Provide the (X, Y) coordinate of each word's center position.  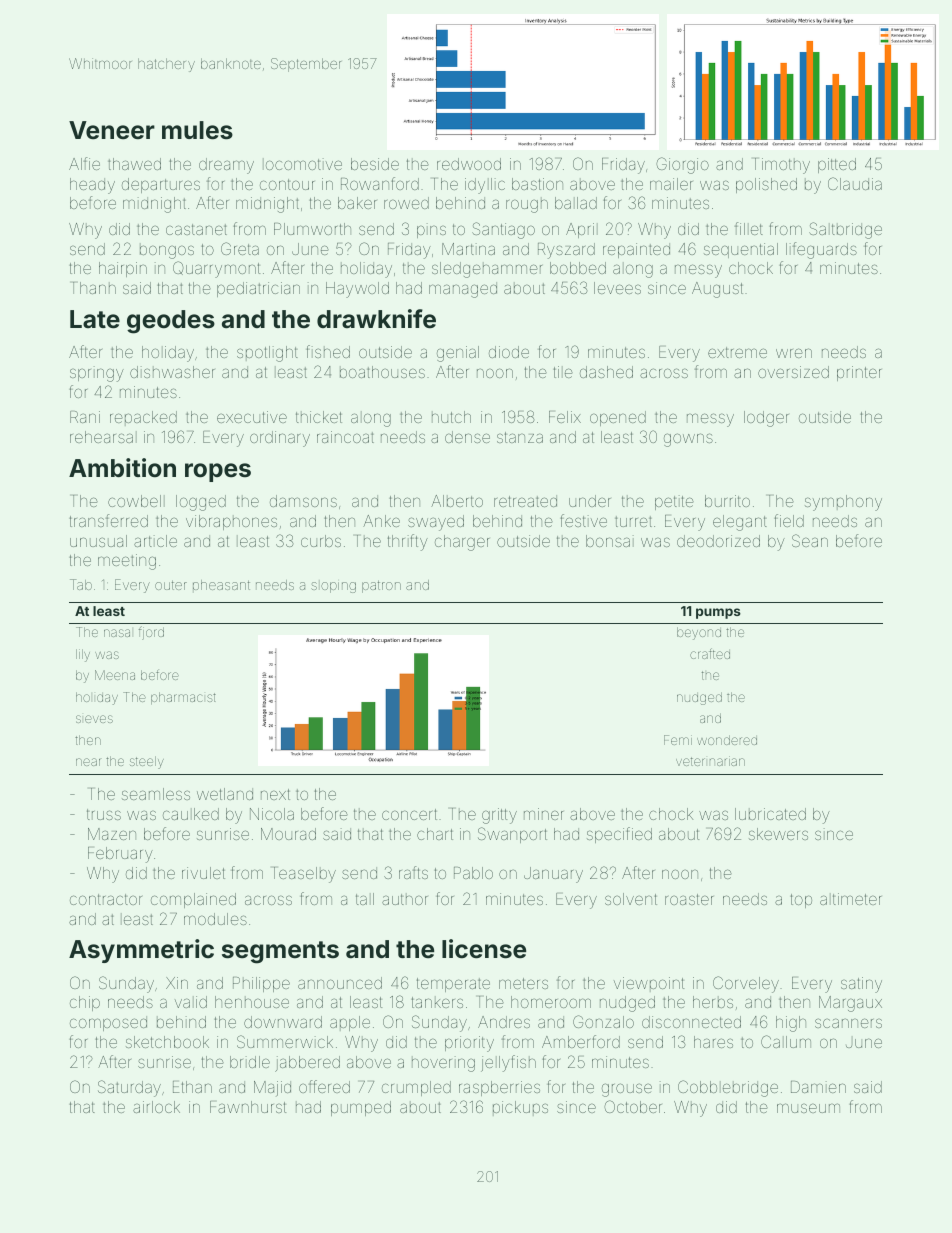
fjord (151, 633)
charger (462, 543)
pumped (361, 1108)
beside (375, 164)
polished (766, 185)
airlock (156, 1107)
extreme (737, 352)
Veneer (112, 130)
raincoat (345, 437)
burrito (727, 501)
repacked (143, 418)
